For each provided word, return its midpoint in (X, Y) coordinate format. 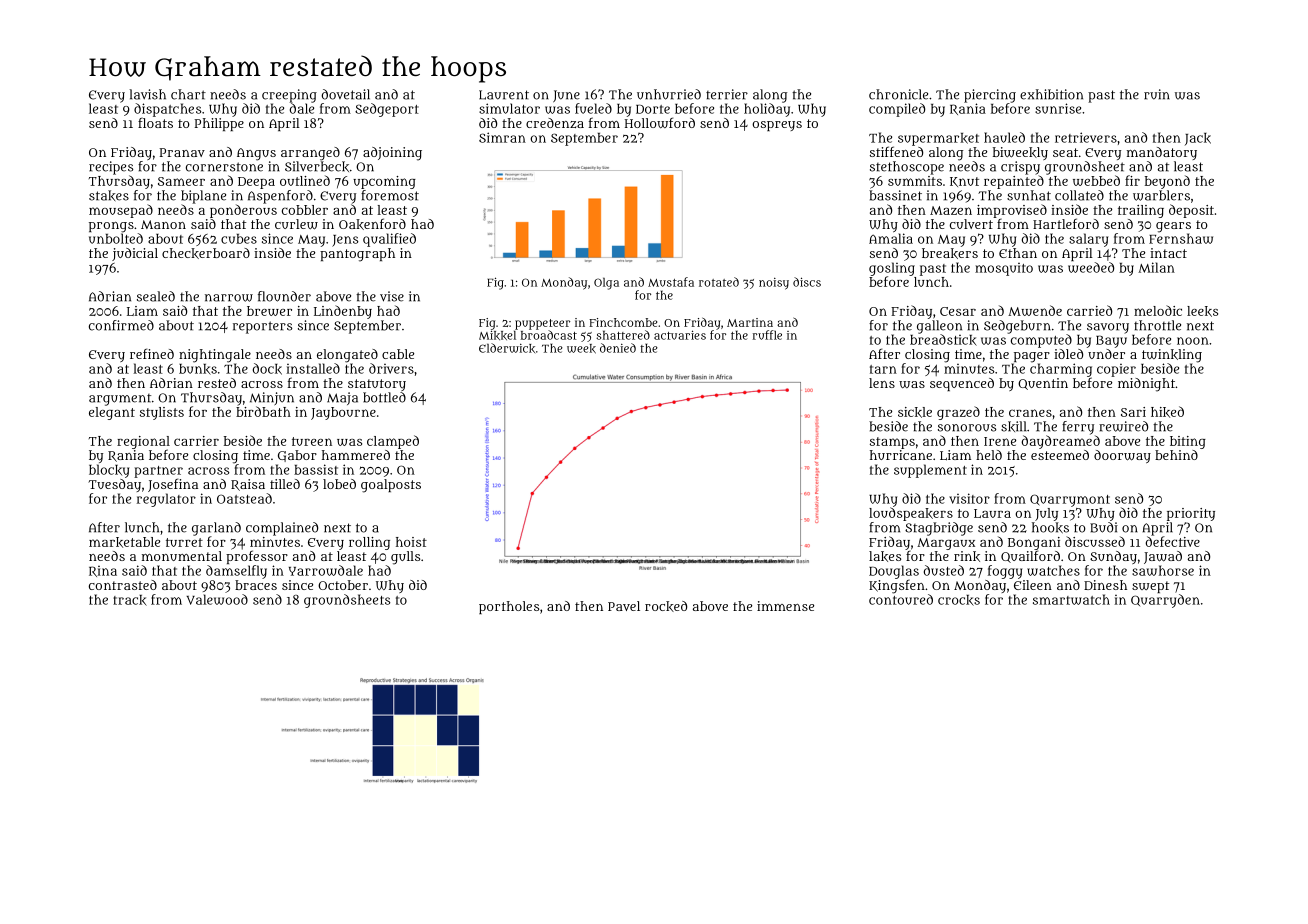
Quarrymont (1070, 500)
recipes (111, 168)
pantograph (357, 255)
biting (1188, 442)
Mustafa (671, 282)
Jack (1198, 139)
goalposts (391, 486)
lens (882, 383)
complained (282, 529)
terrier (727, 94)
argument (120, 400)
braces (256, 585)
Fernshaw (1181, 238)
